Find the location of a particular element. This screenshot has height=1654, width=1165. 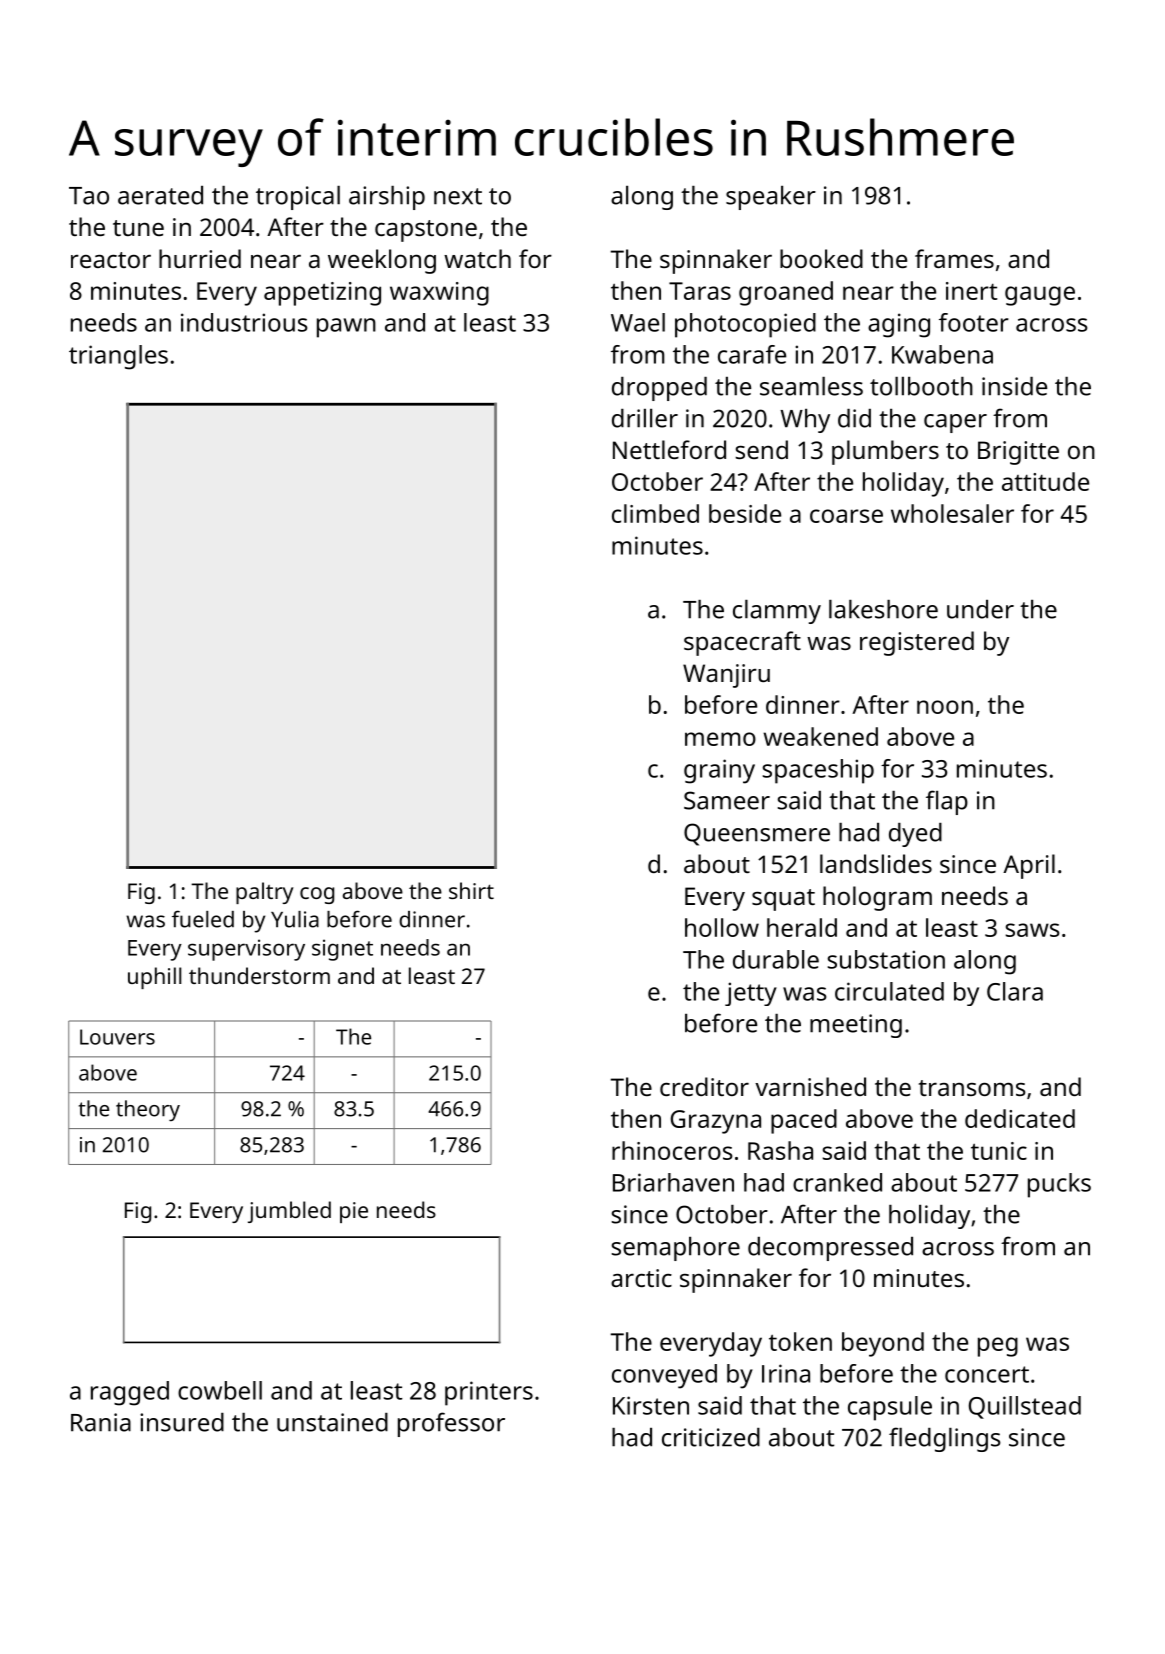

climbed is located at coordinates (655, 513).
